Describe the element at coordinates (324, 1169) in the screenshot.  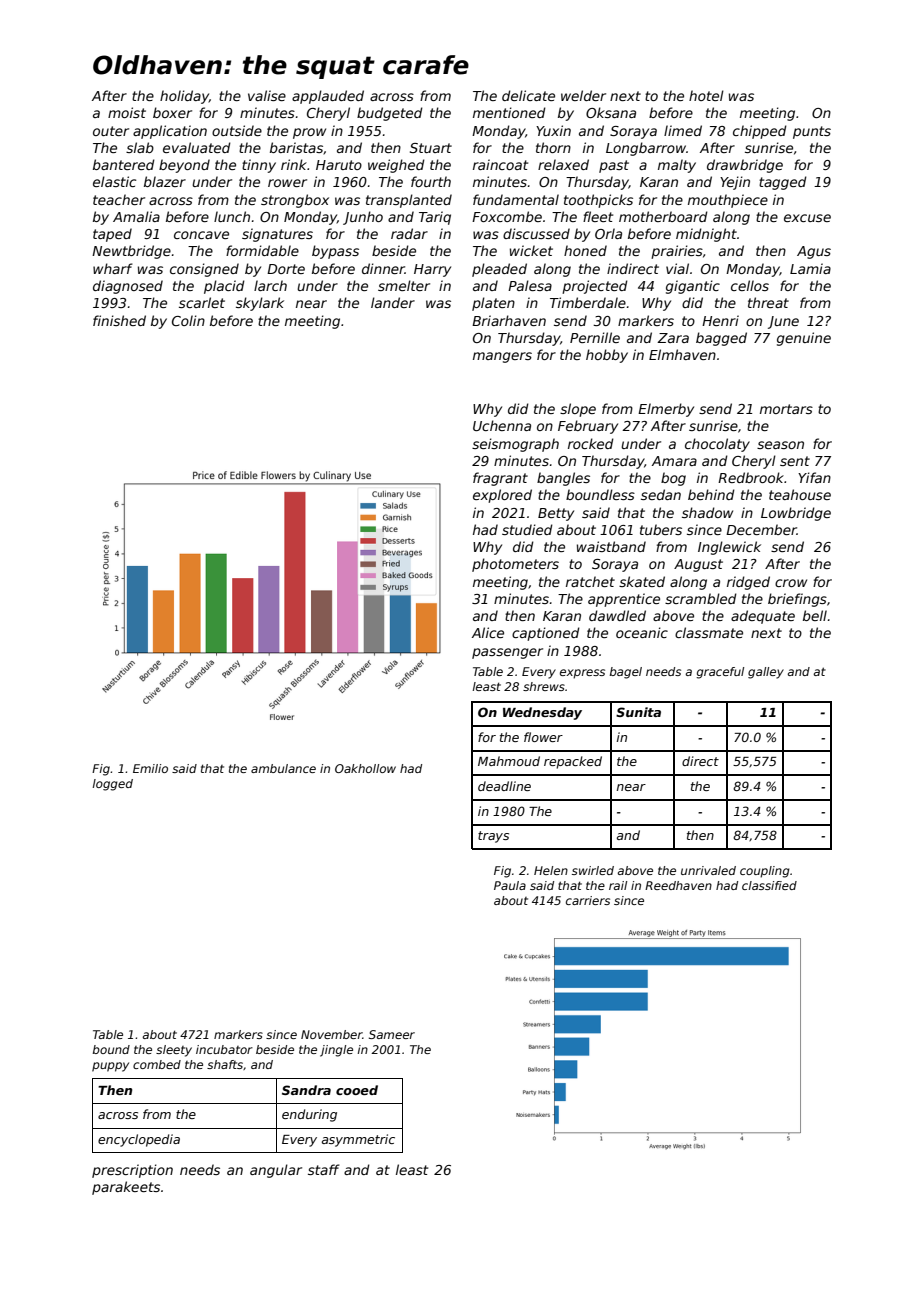
I see `staff` at that location.
